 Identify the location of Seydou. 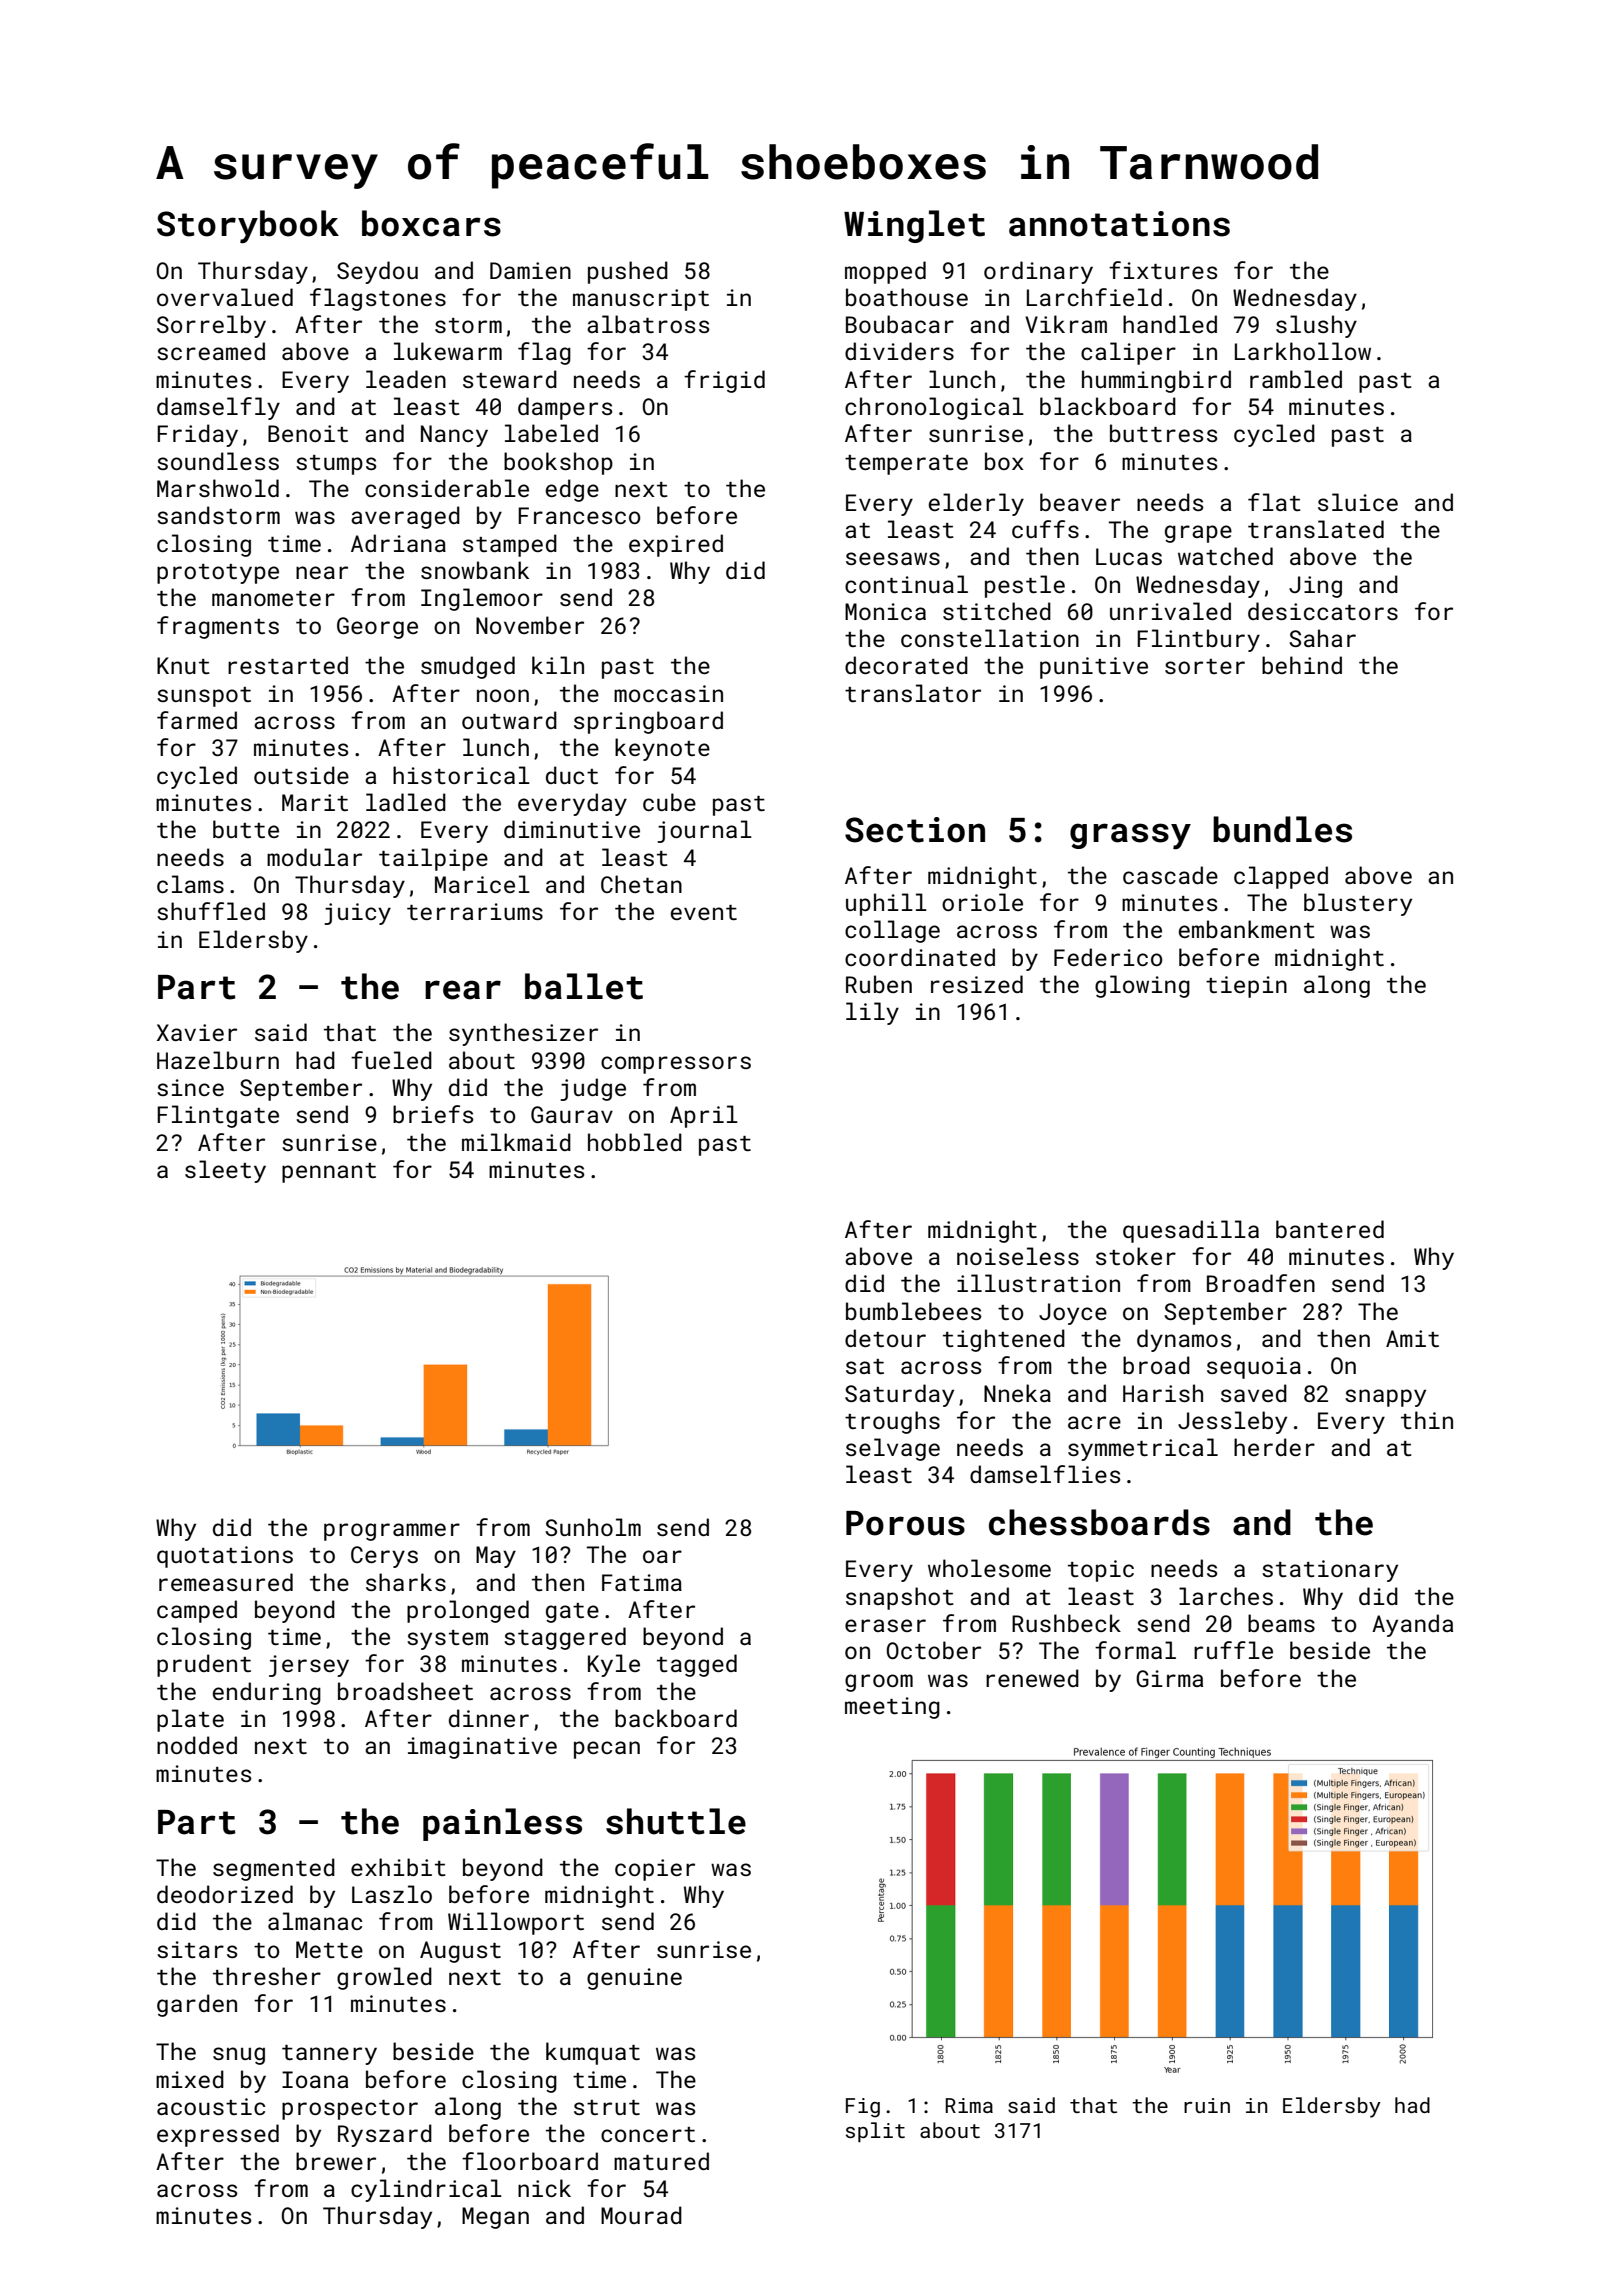
(377, 272).
